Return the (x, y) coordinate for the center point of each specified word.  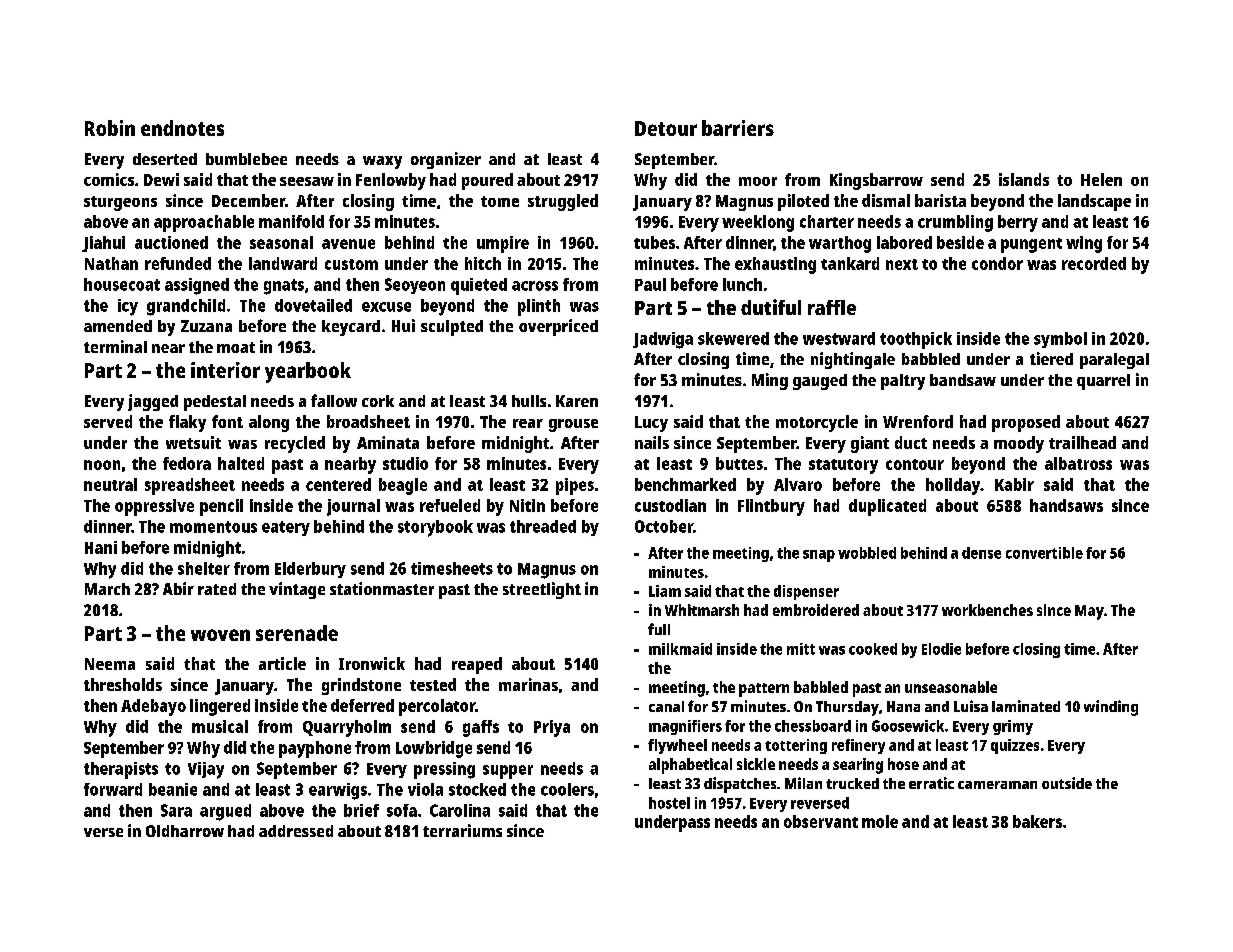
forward (113, 789)
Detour (666, 128)
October (664, 526)
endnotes (182, 128)
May (1089, 612)
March (107, 589)
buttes (739, 463)
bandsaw (963, 380)
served (108, 421)
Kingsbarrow (876, 181)
